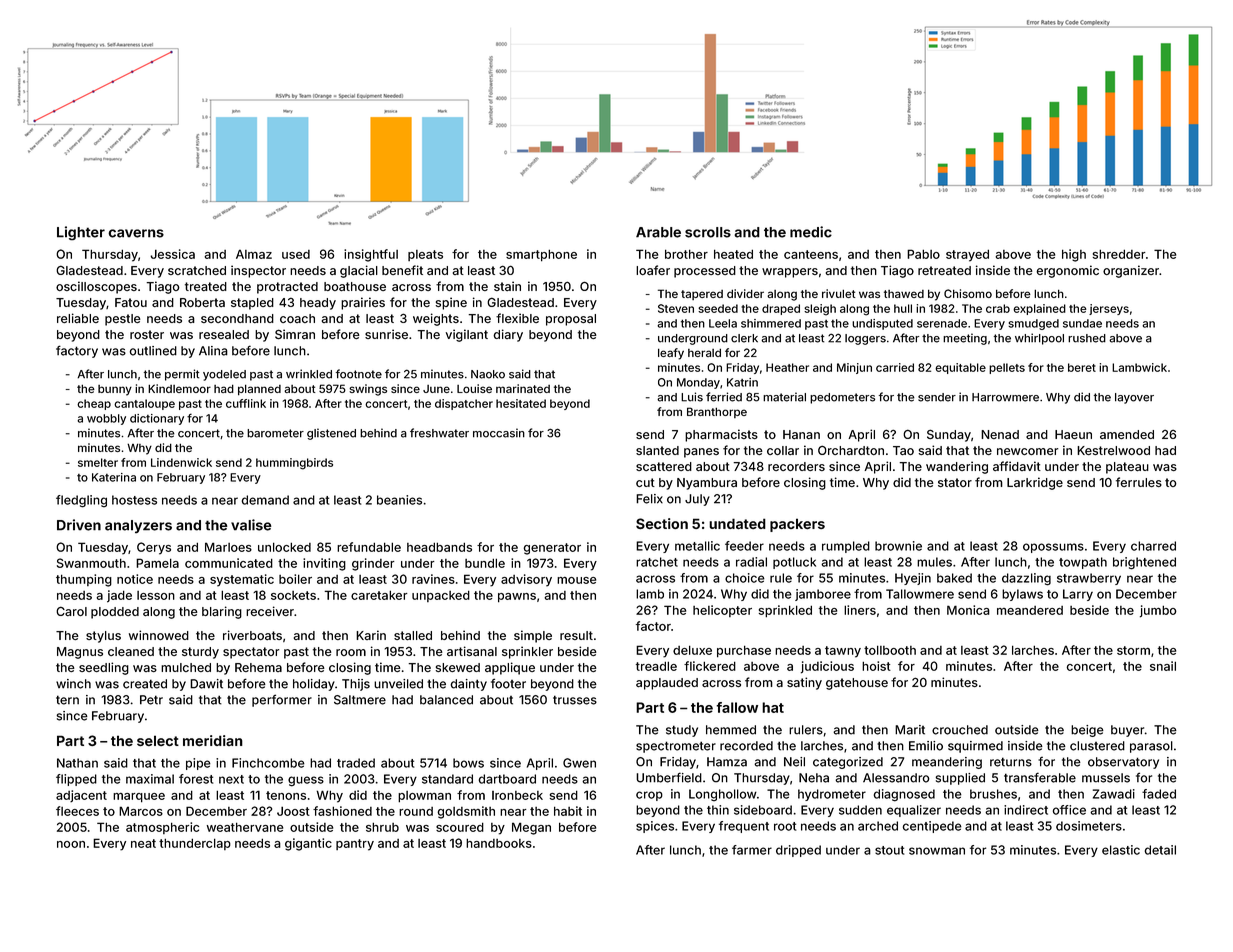 This screenshot has height=952, width=1233. Describe the element at coordinates (293, 595) in the screenshot. I see `sockets` at that location.
